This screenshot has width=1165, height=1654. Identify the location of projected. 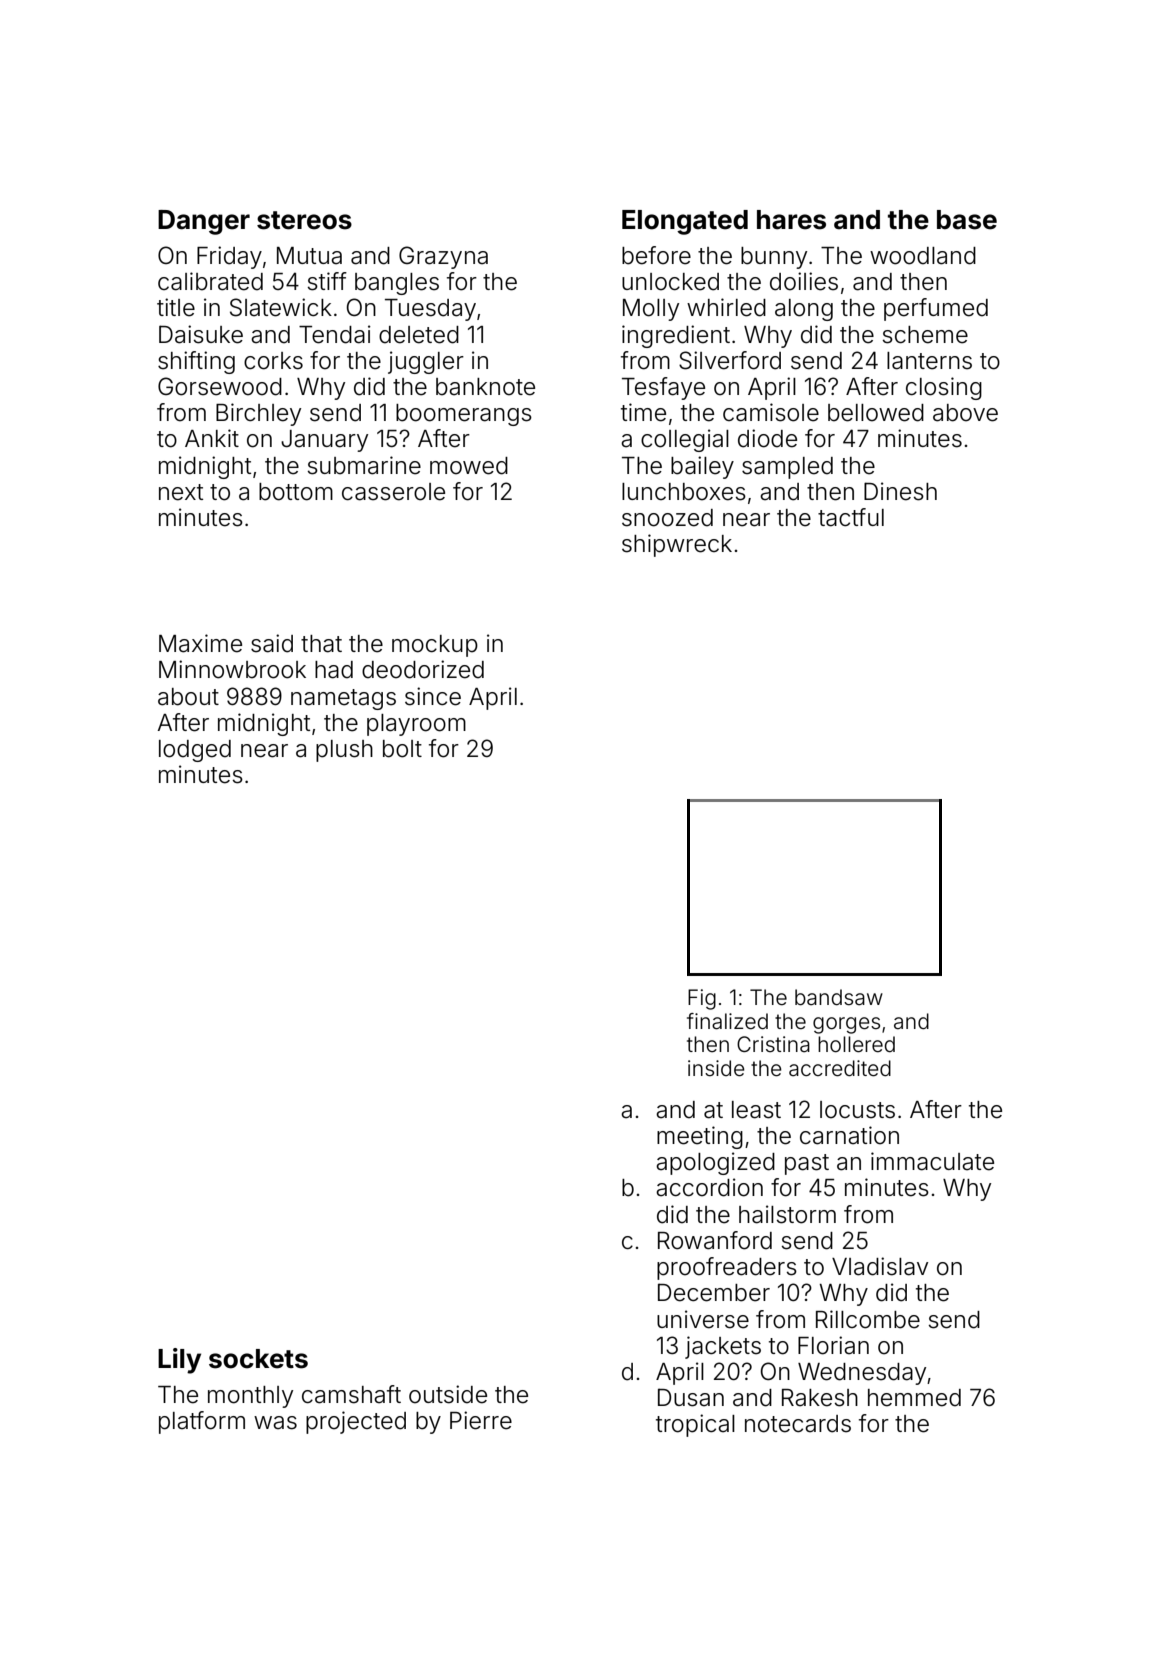
(356, 1422).
